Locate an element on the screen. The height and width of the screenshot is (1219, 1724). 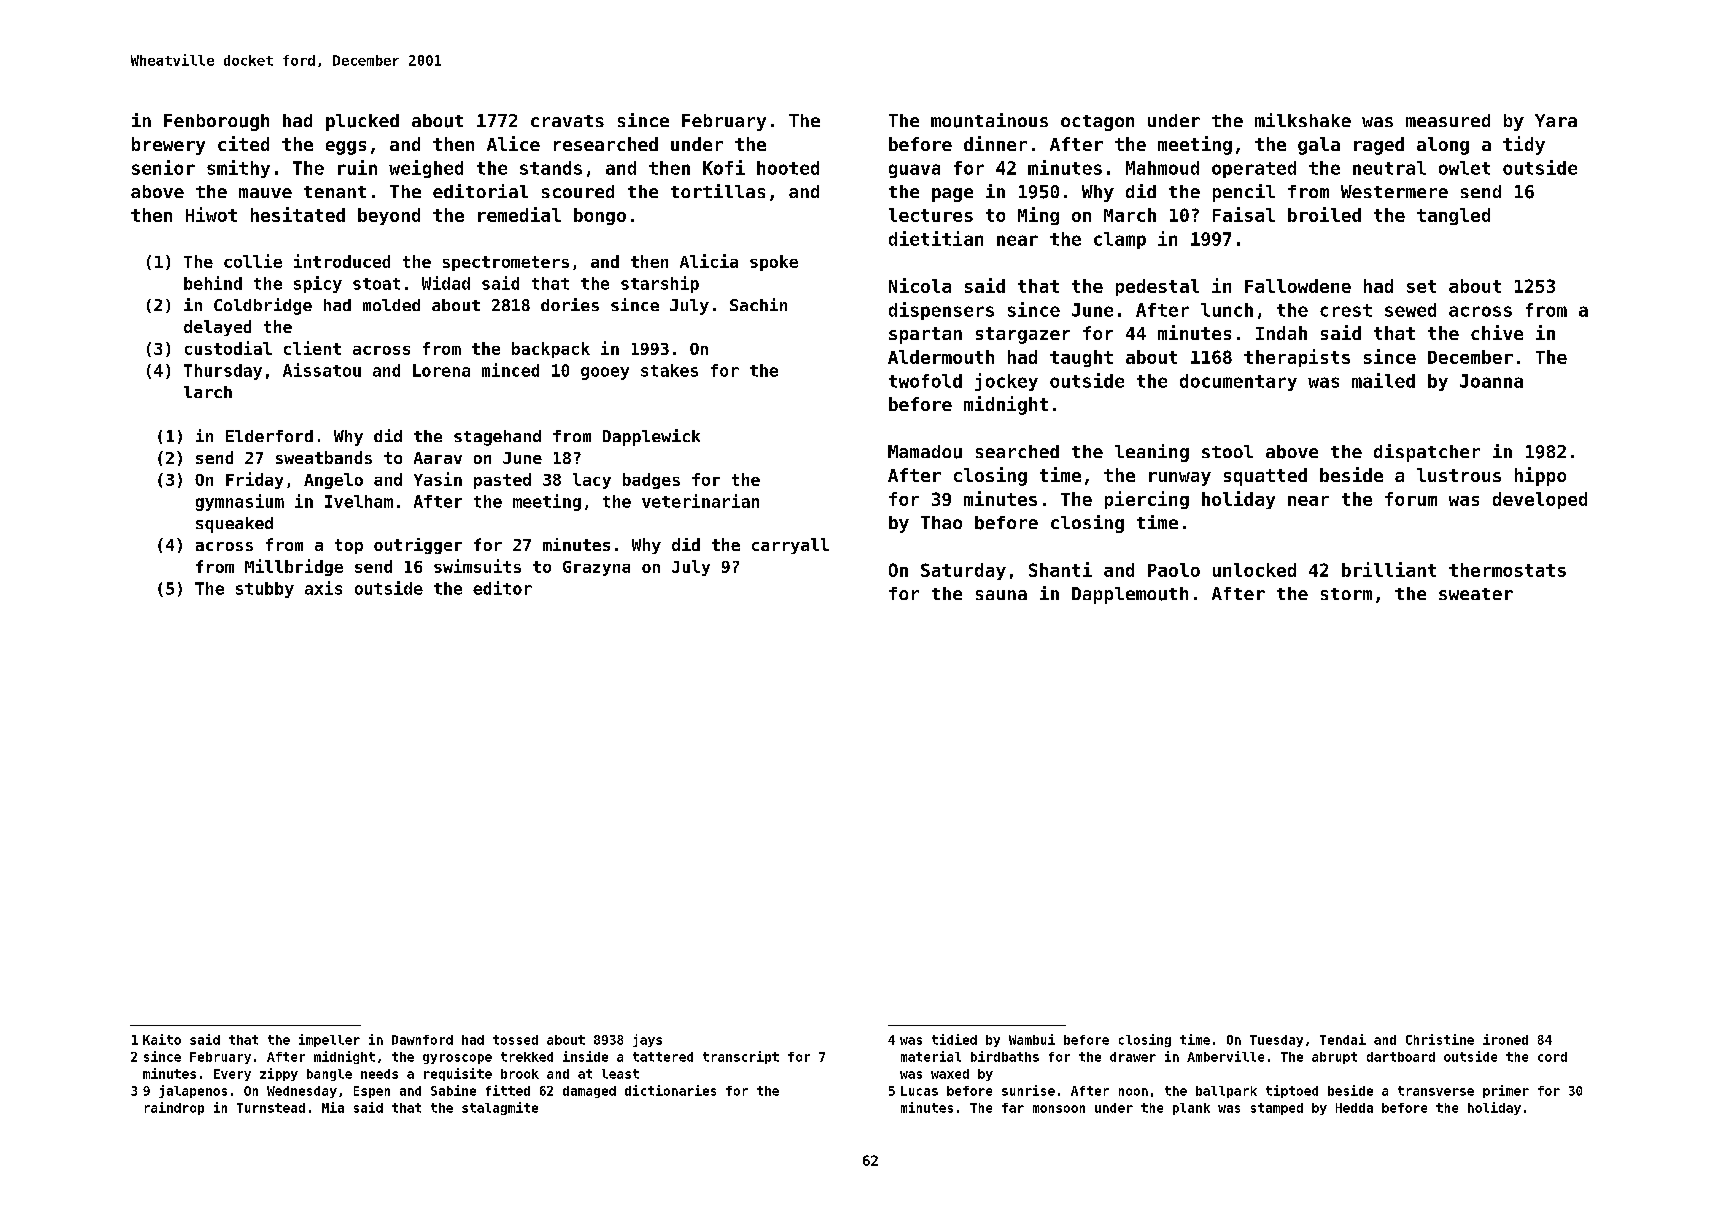
thermostats is located at coordinates (1507, 570).
